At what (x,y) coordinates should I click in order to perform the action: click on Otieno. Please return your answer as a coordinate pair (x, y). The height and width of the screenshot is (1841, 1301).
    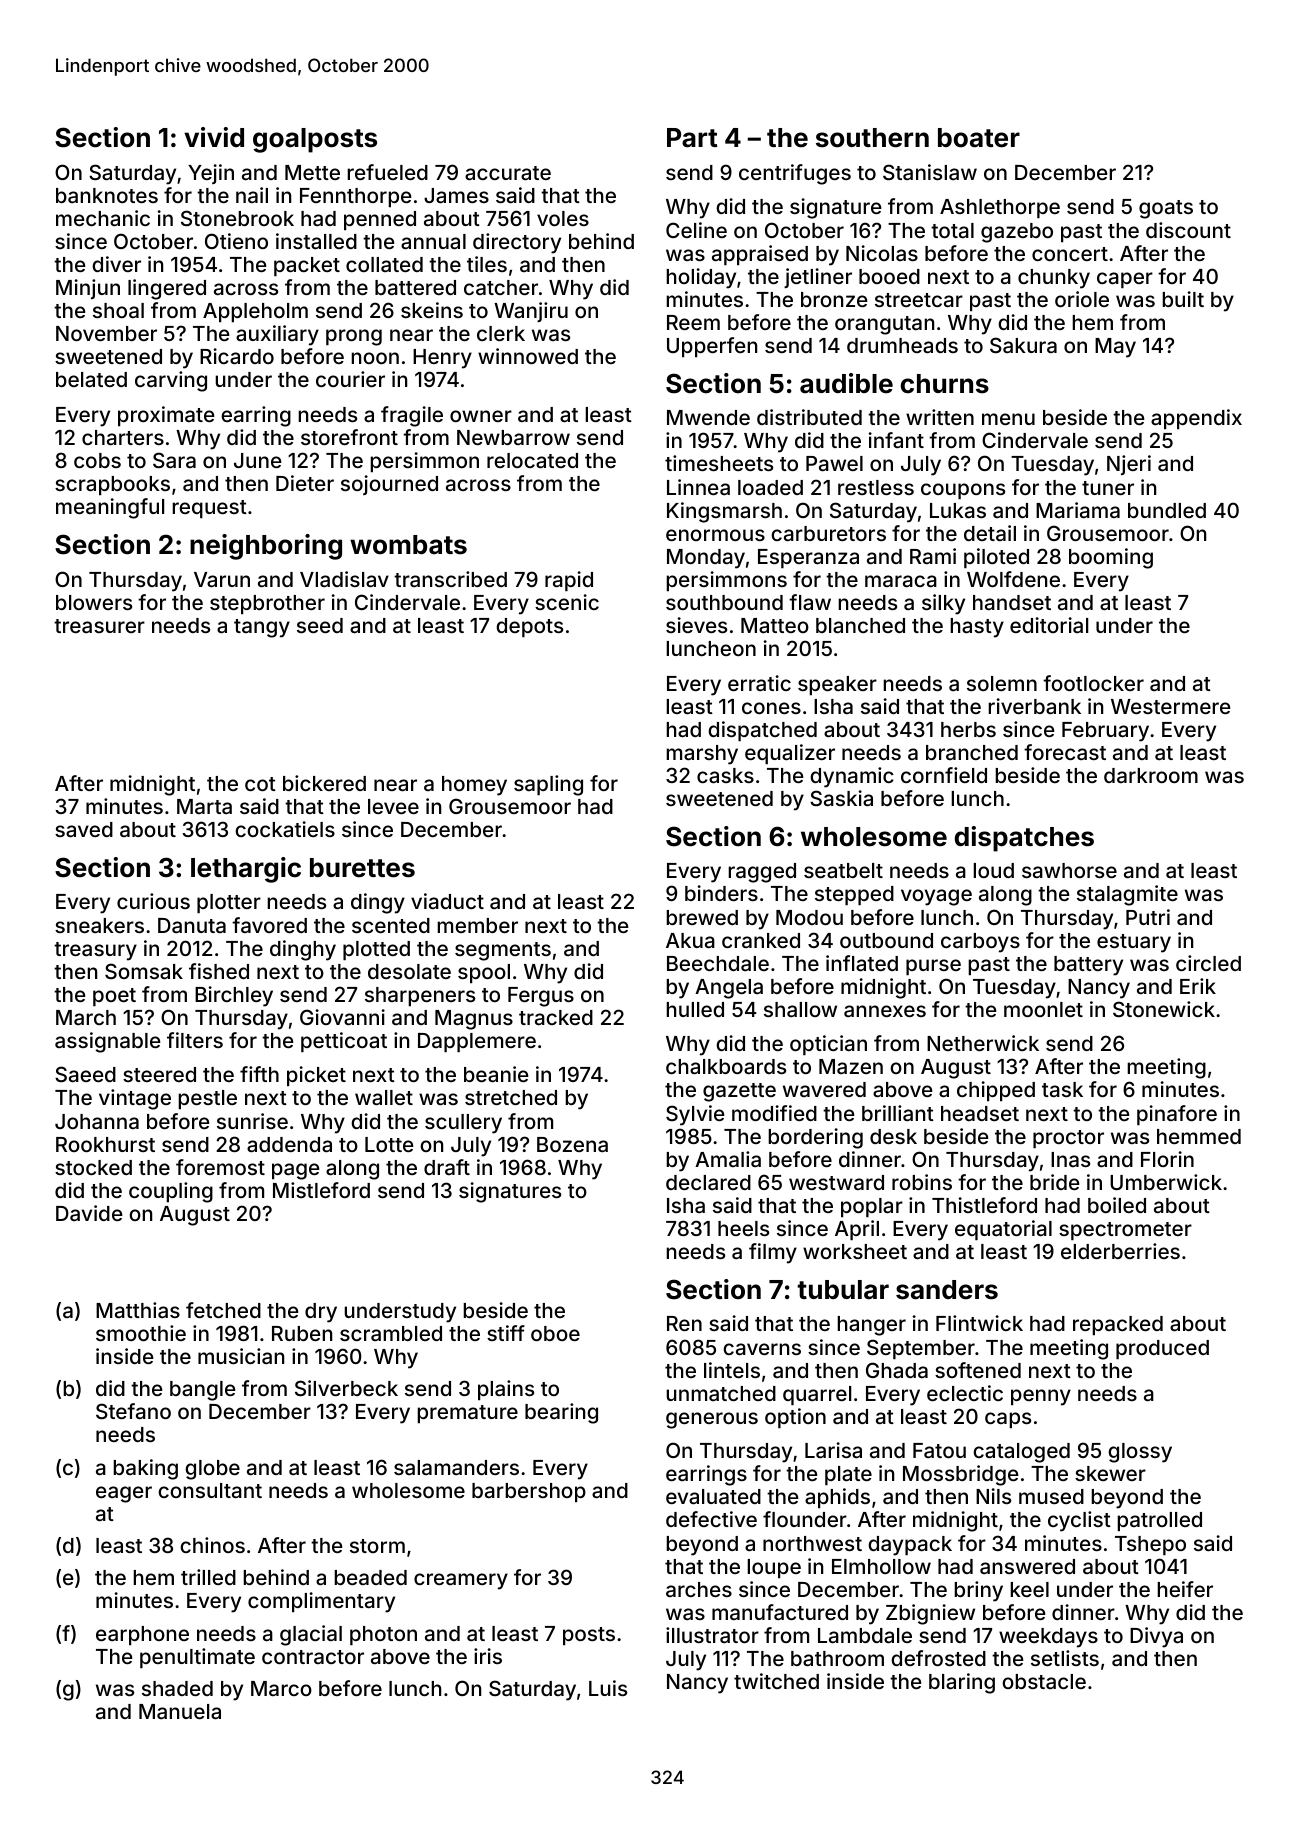
    Looking at the image, I should click on (236, 241).
